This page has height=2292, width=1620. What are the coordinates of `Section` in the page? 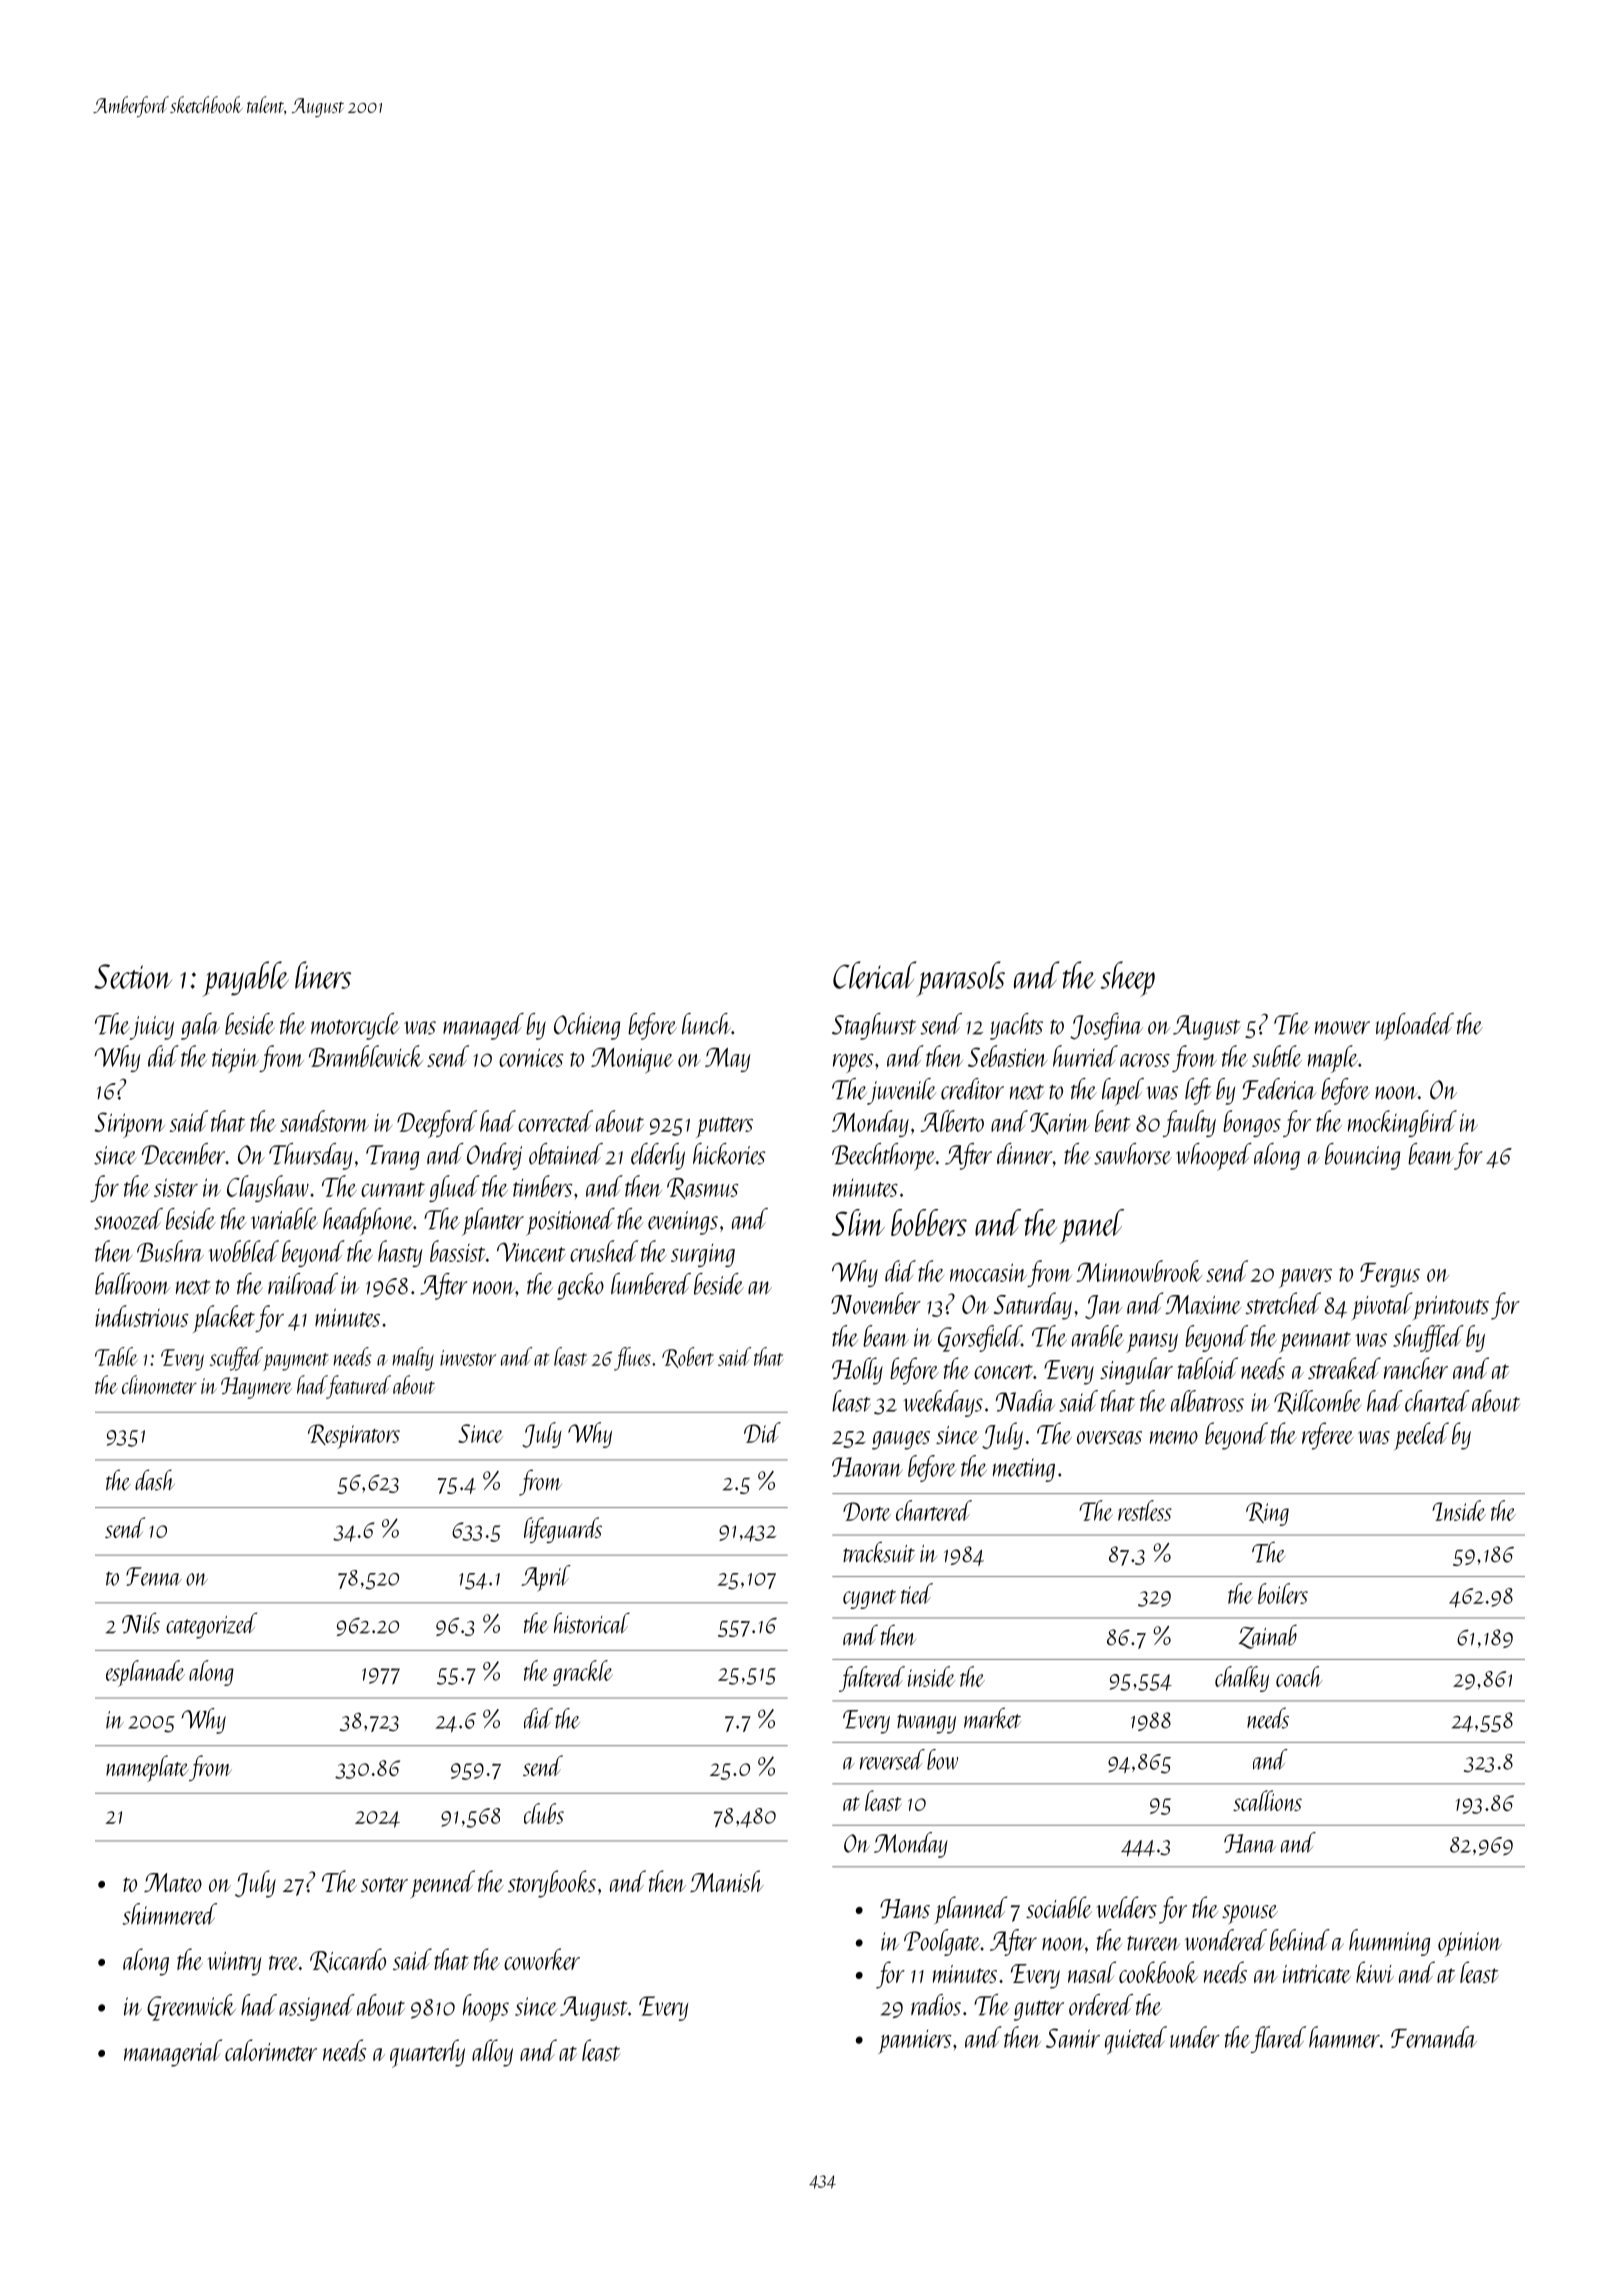 It's located at (133, 976).
